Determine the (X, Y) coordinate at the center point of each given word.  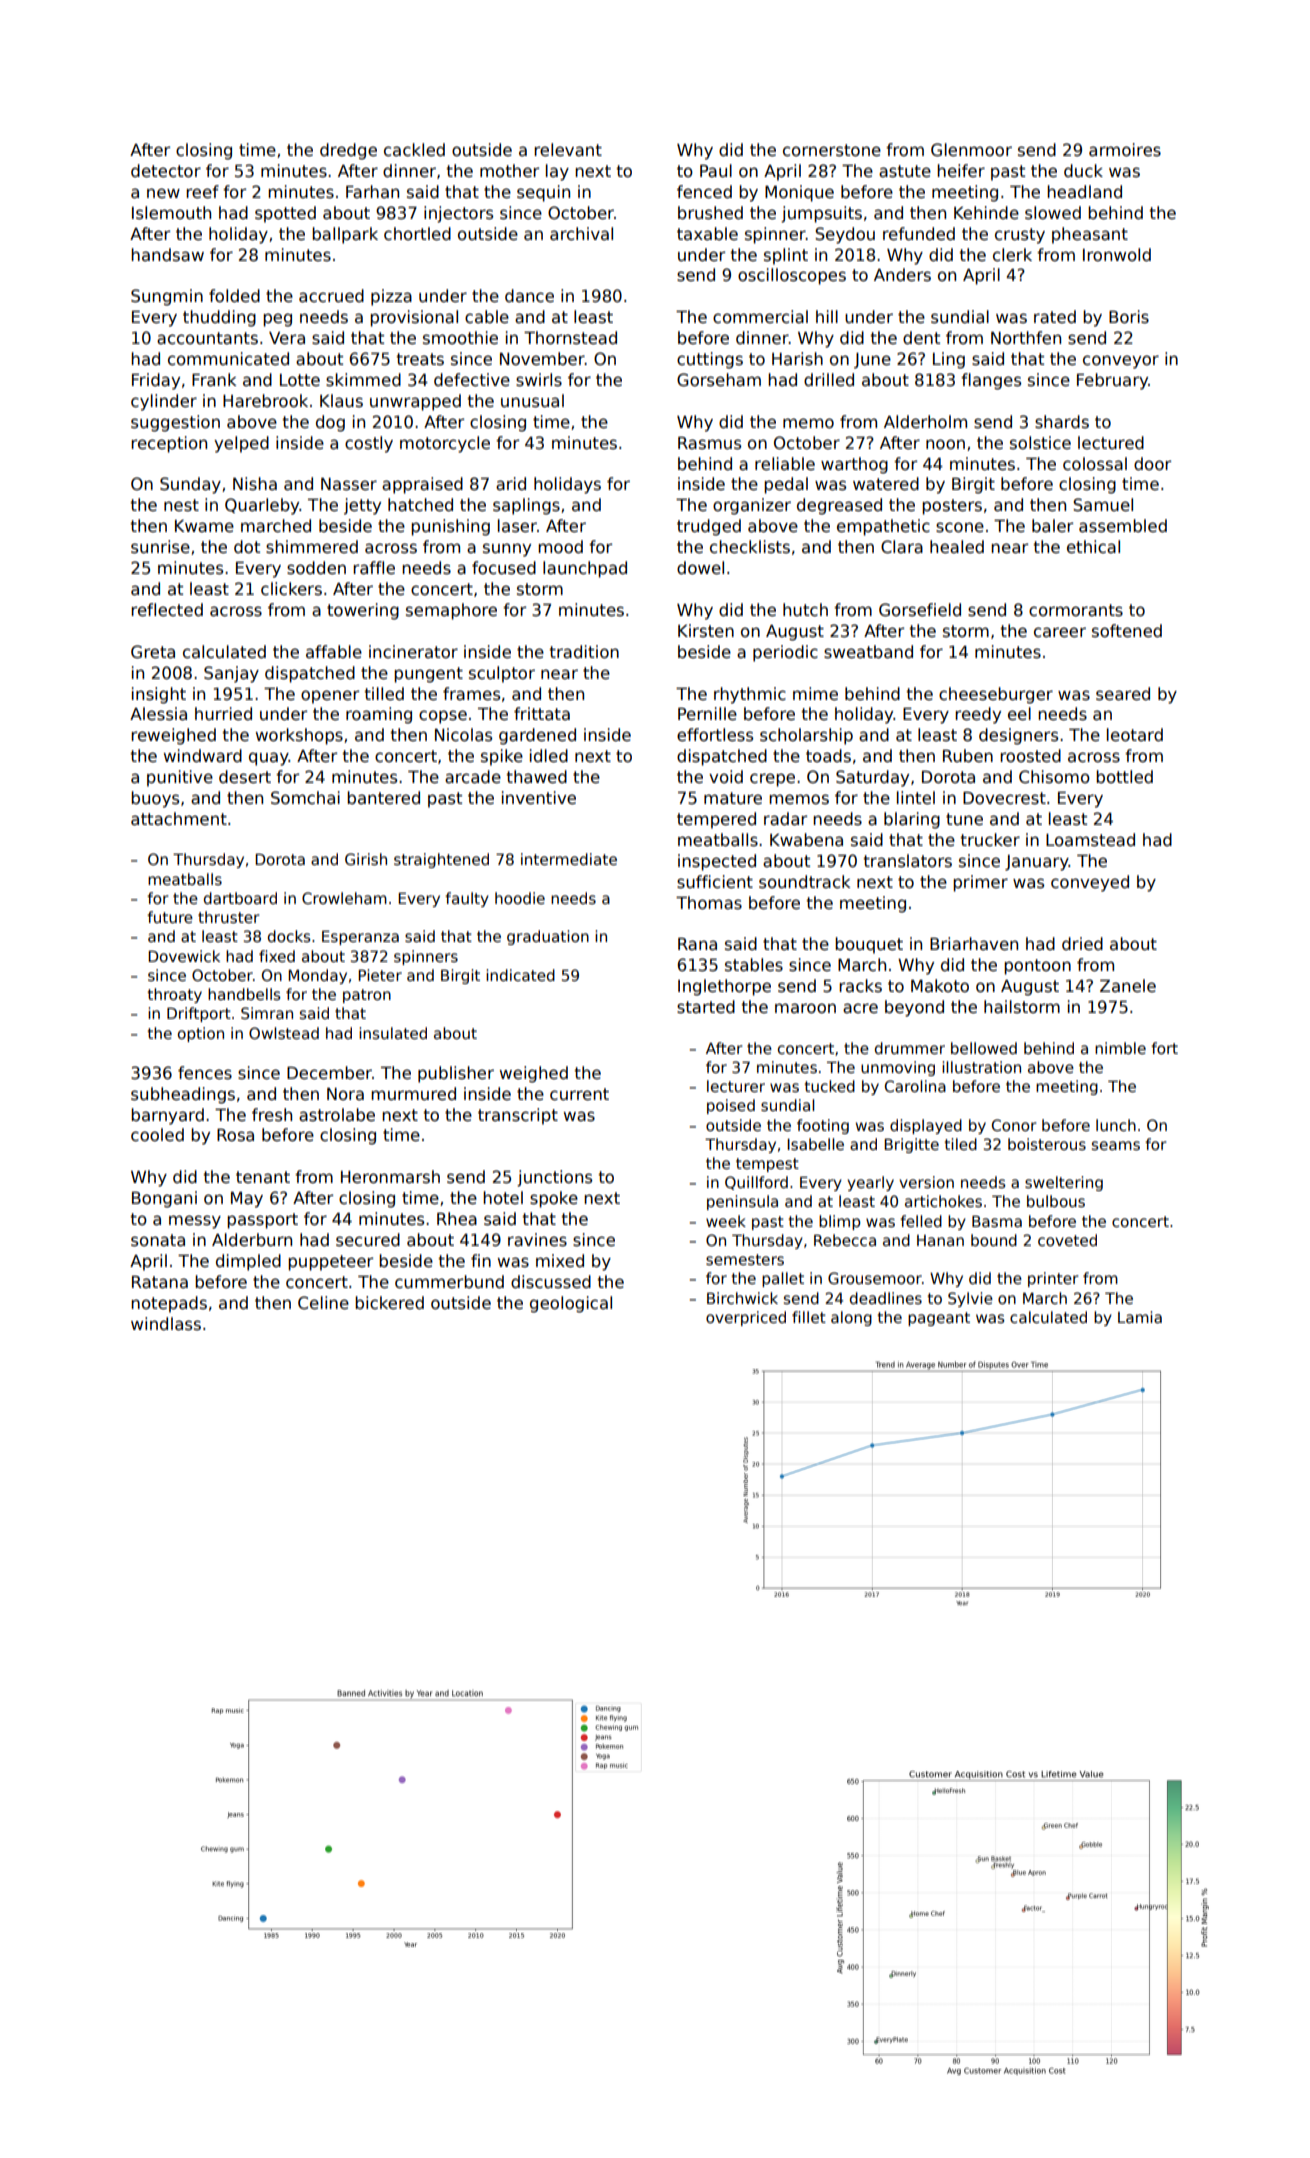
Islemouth (171, 213)
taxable (707, 234)
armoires (1125, 150)
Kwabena (806, 840)
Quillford (756, 1183)
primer (980, 883)
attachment (179, 819)
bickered (389, 1303)
